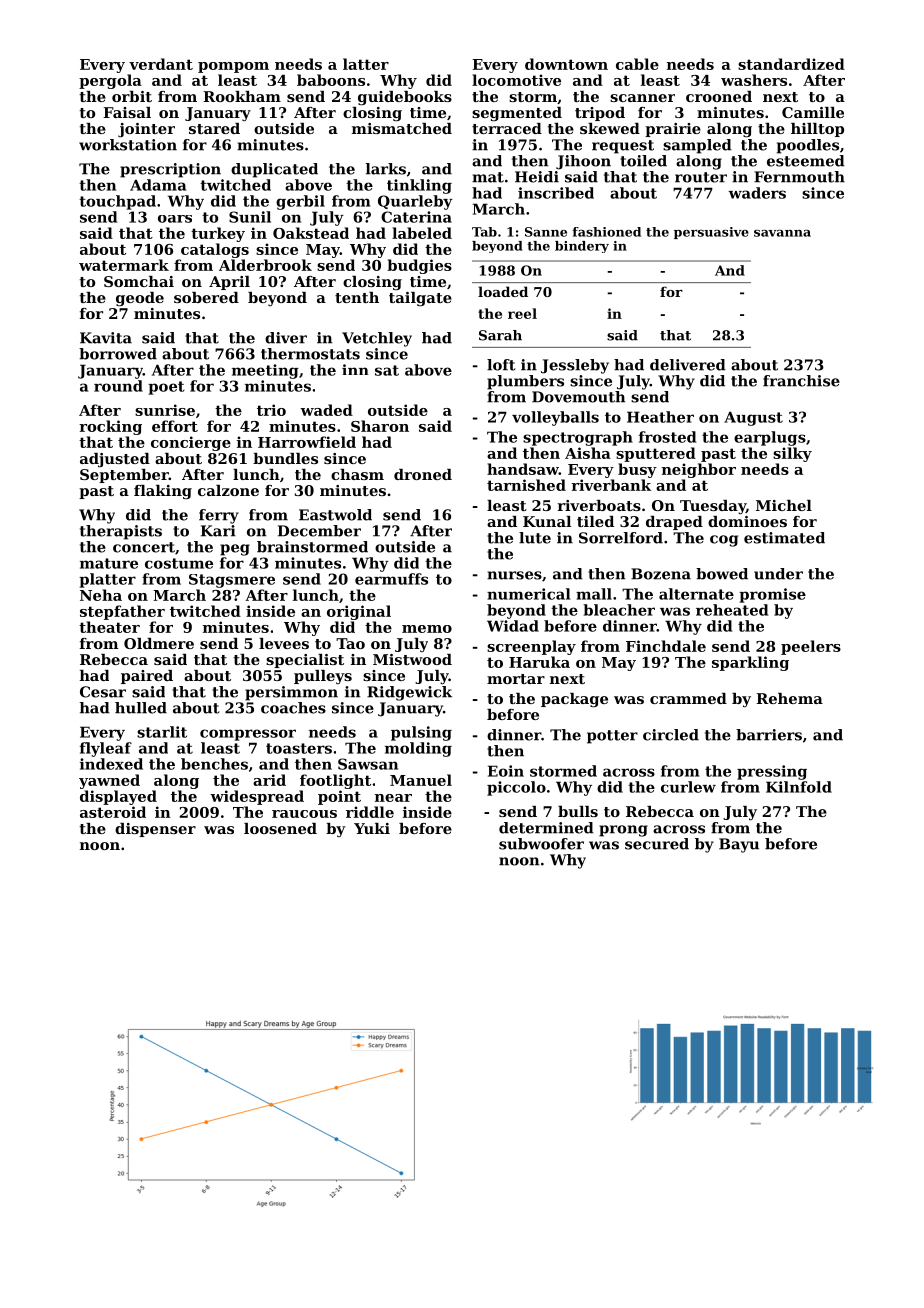 The width and height of the page is (924, 1308). Describe the element at coordinates (541, 844) in the page. I see `subwoofer` at that location.
